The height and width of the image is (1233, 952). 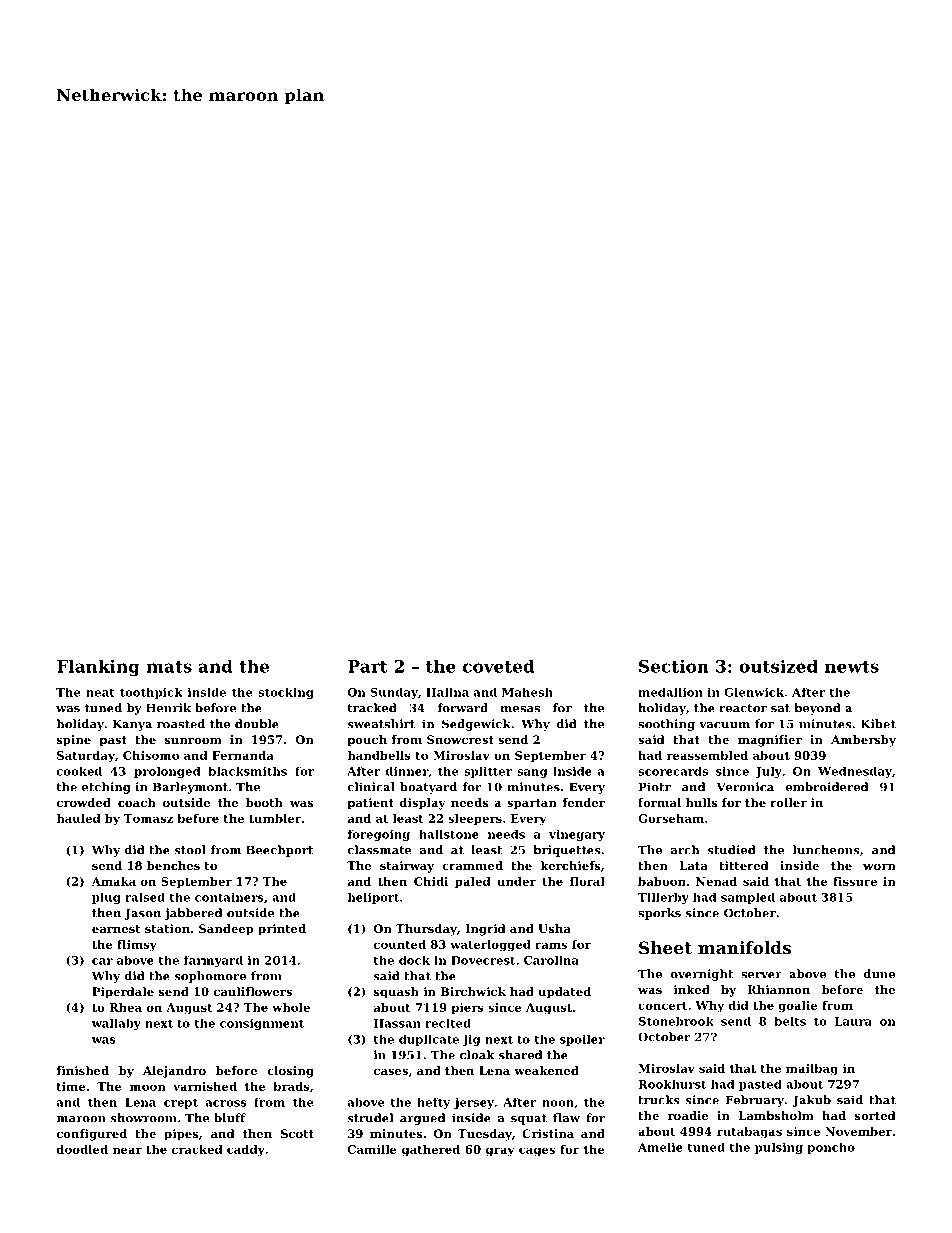 What do you see at coordinates (151, 693) in the image?
I see `toothpick` at bounding box center [151, 693].
